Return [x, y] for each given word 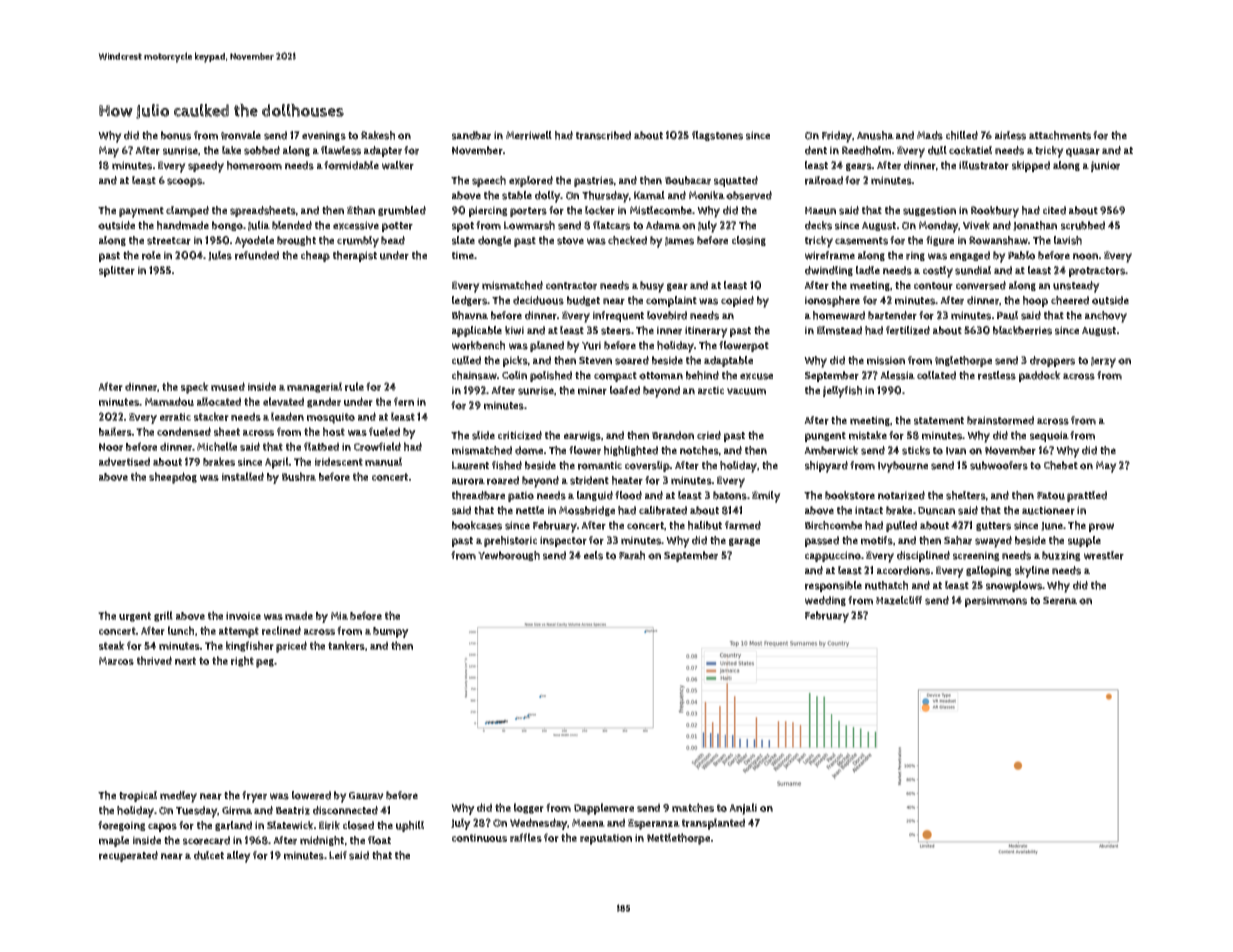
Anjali [743, 809]
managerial [314, 387]
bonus [176, 135]
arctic [711, 390]
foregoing [122, 826]
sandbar [471, 135]
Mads [930, 135]
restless [997, 375]
